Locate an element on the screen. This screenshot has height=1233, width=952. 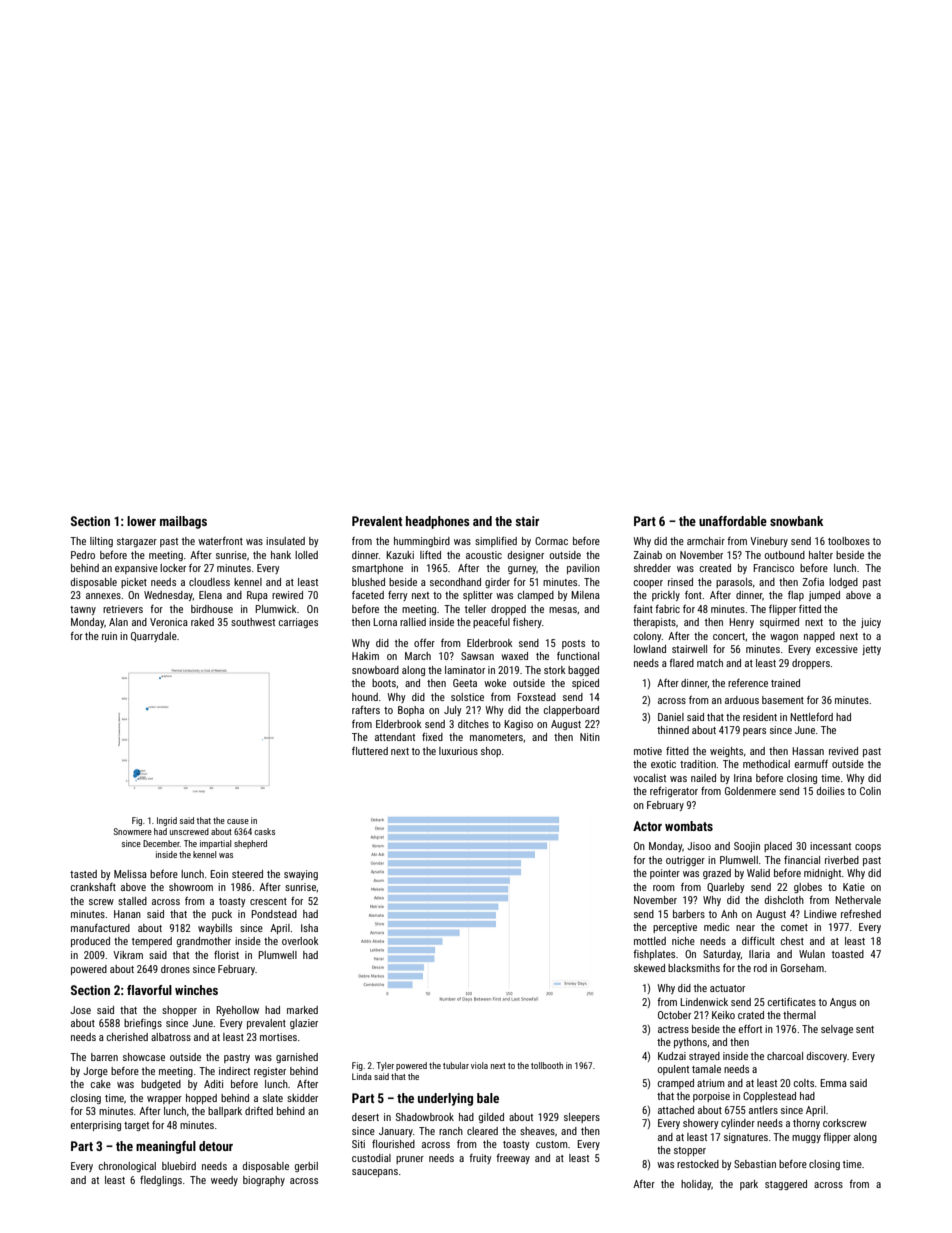
fledglings is located at coordinates (161, 1180).
